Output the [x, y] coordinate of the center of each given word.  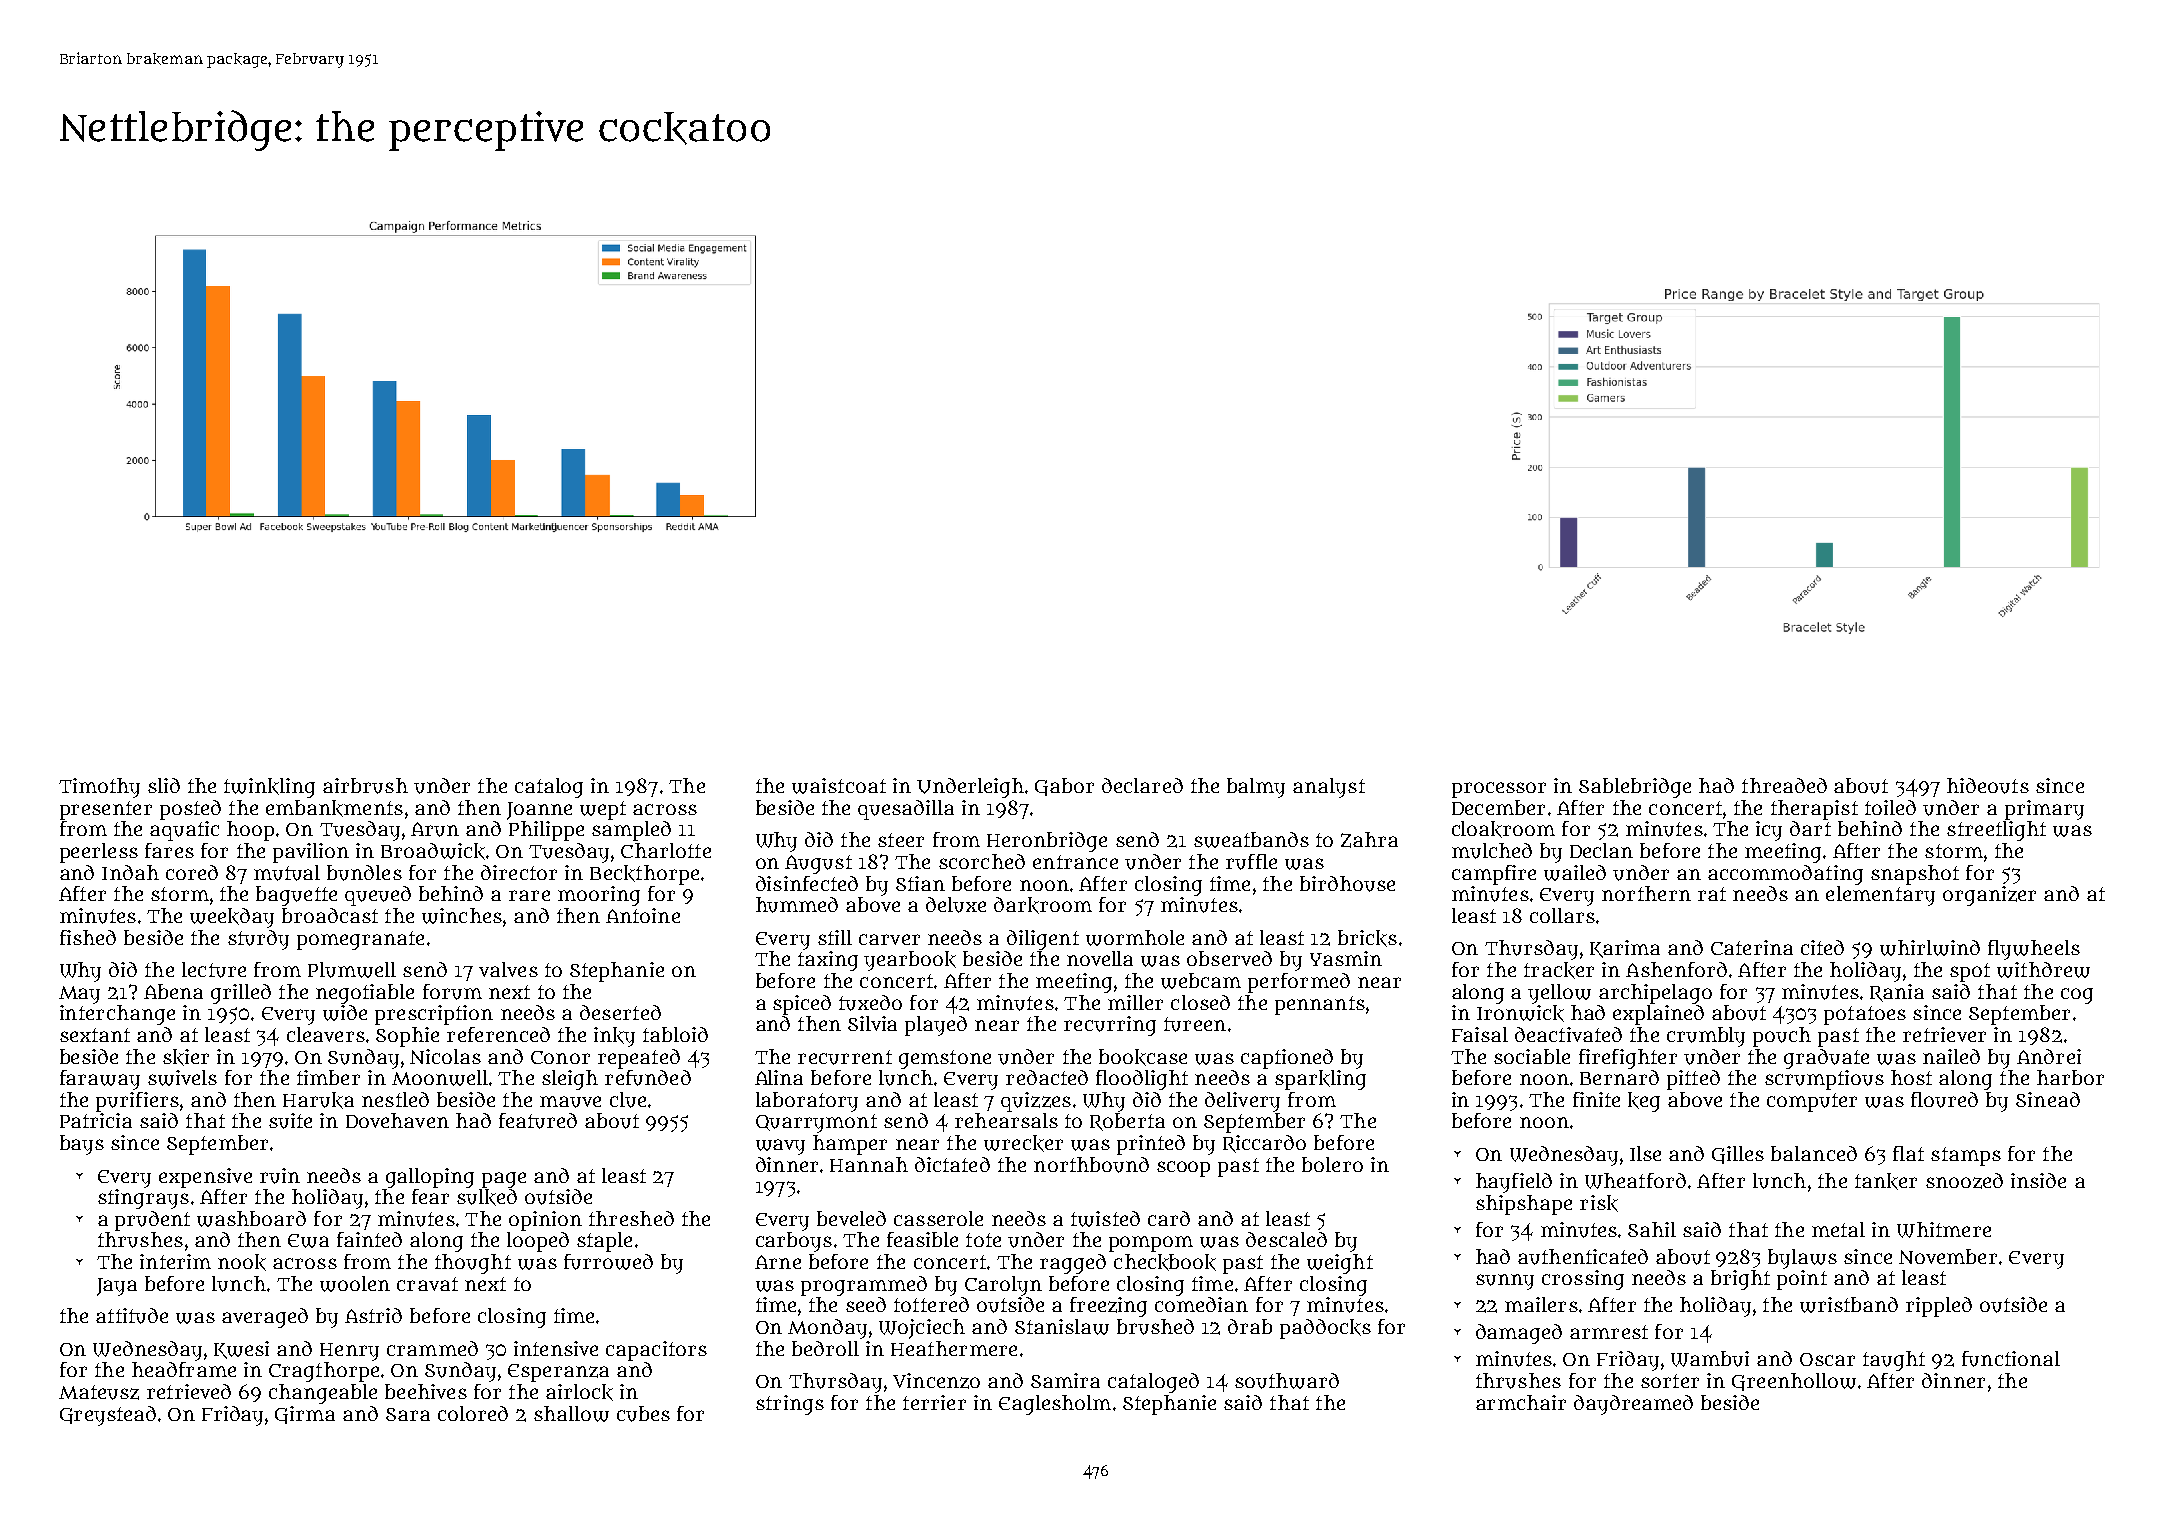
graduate [1826, 1059]
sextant [95, 1035]
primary [2044, 810]
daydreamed [1633, 1405]
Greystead [108, 1416]
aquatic [184, 831]
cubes [643, 1414]
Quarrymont [816, 1123]
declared [1142, 785]
